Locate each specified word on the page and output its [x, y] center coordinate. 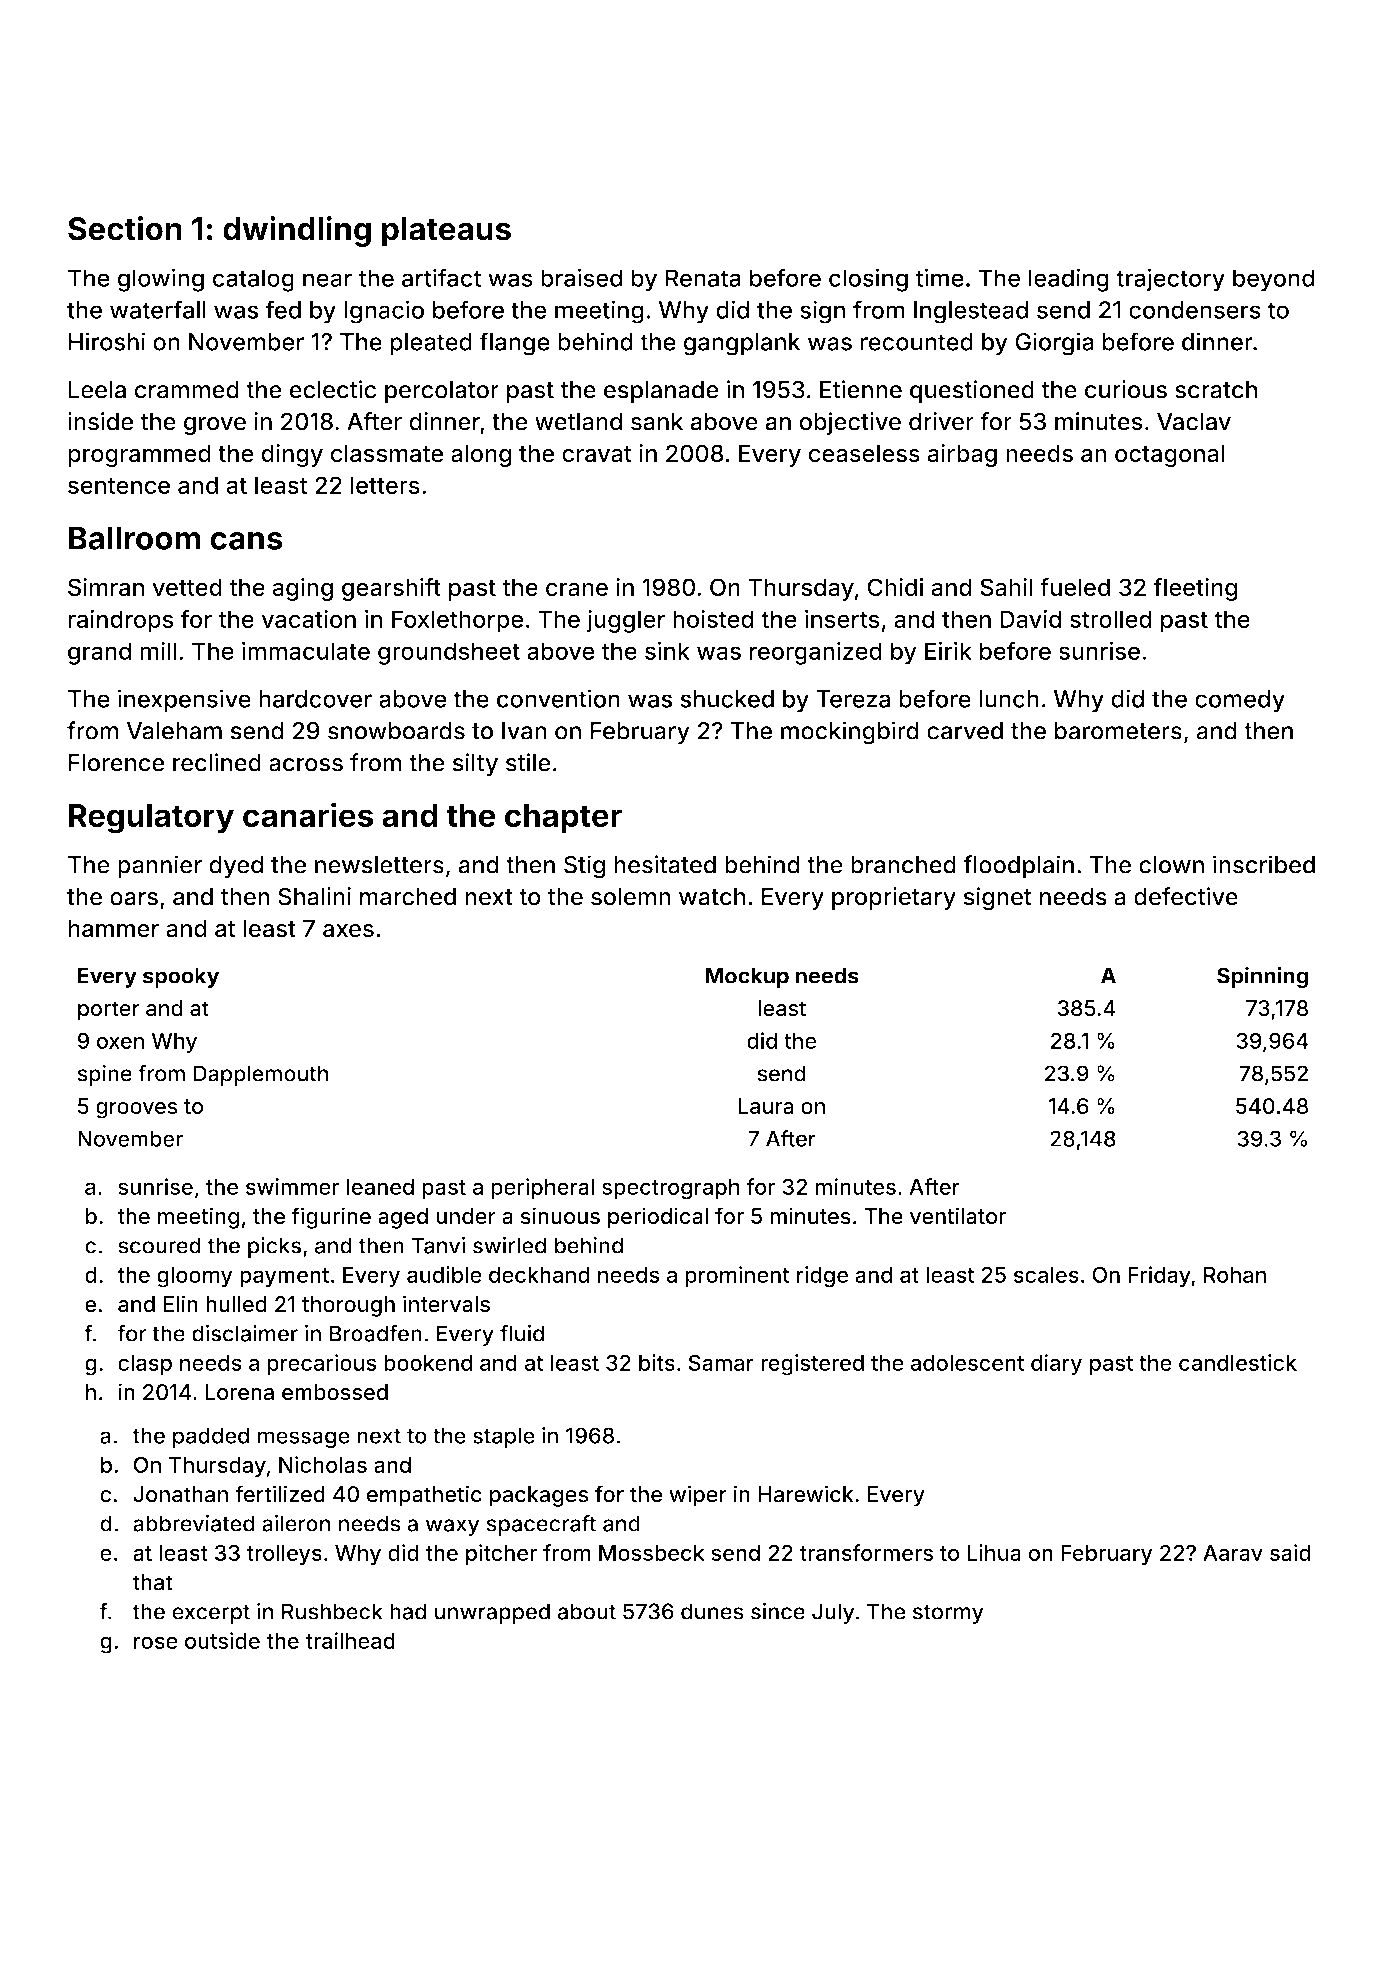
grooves [137, 1110]
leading [1069, 280]
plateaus [446, 232]
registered [812, 1365]
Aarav [1233, 1553]
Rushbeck [332, 1611]
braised [581, 277]
